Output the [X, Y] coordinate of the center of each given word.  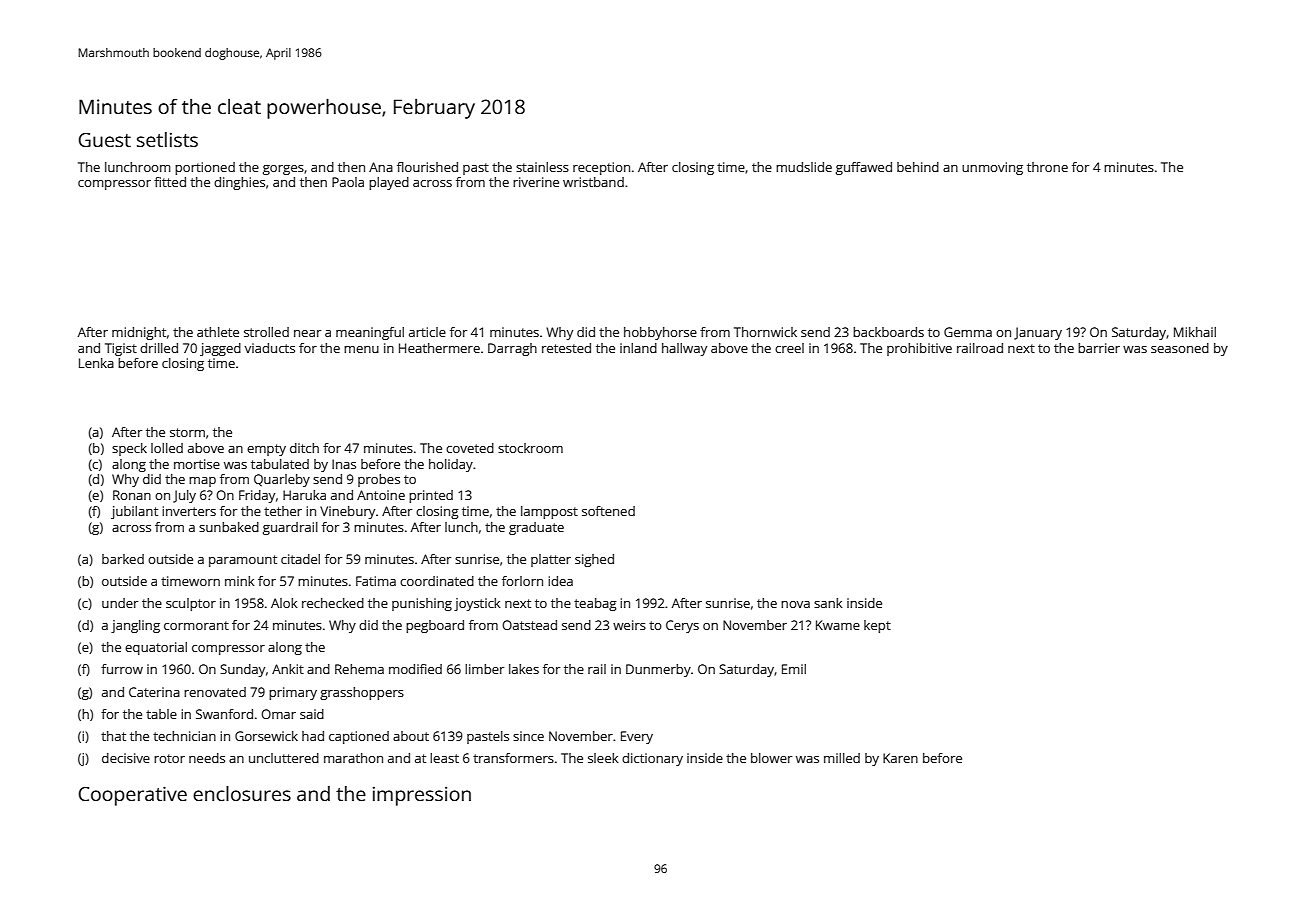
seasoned [1180, 348]
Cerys [682, 626]
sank [828, 603]
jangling [135, 626]
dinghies [239, 183]
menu [361, 349]
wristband [593, 182]
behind [918, 167]
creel [789, 348]
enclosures [242, 793]
